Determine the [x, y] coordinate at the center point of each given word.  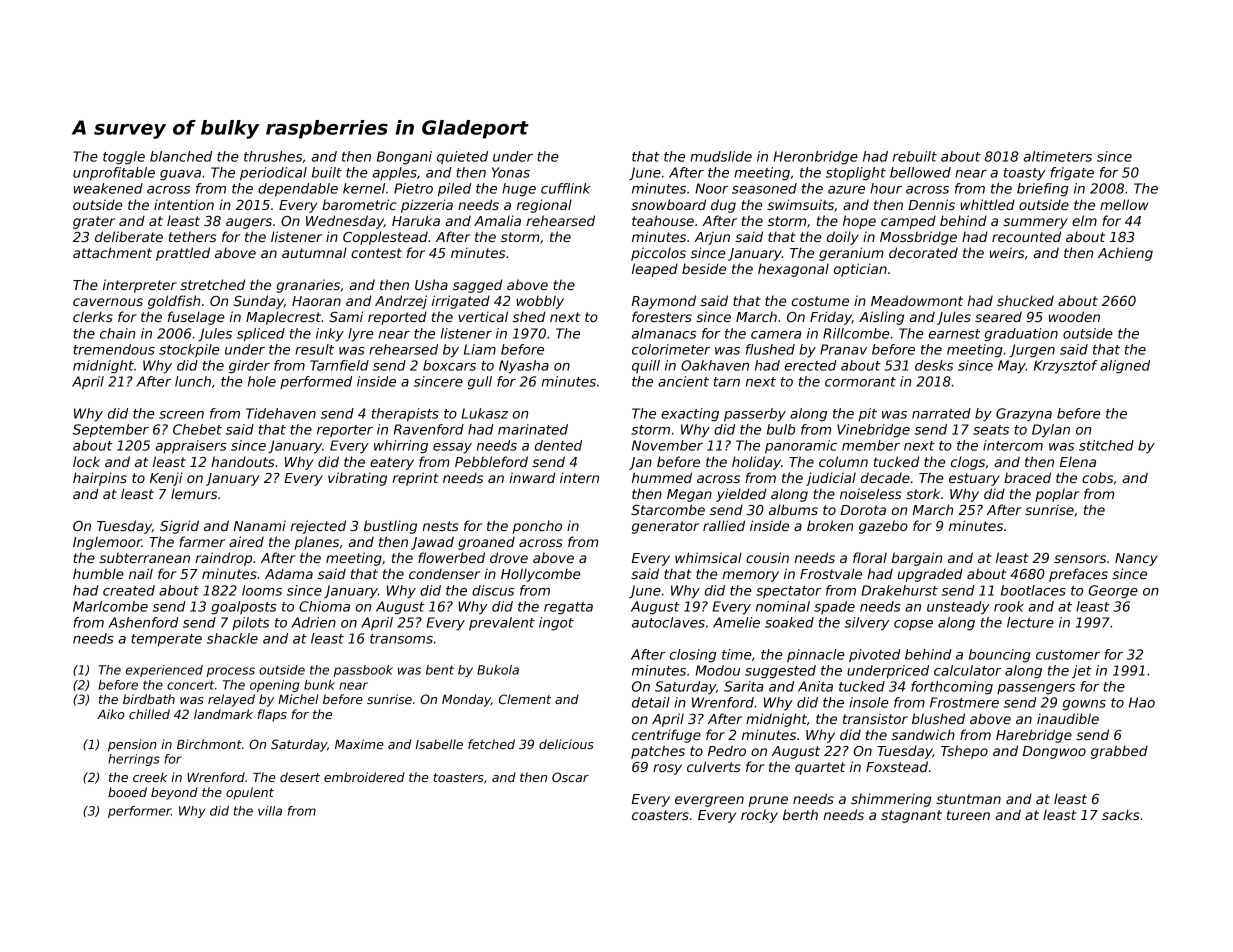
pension [132, 745]
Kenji [166, 479]
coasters [660, 815]
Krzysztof [1066, 367]
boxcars [449, 365]
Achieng [1125, 254]
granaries [308, 286]
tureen [968, 815]
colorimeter [671, 349]
